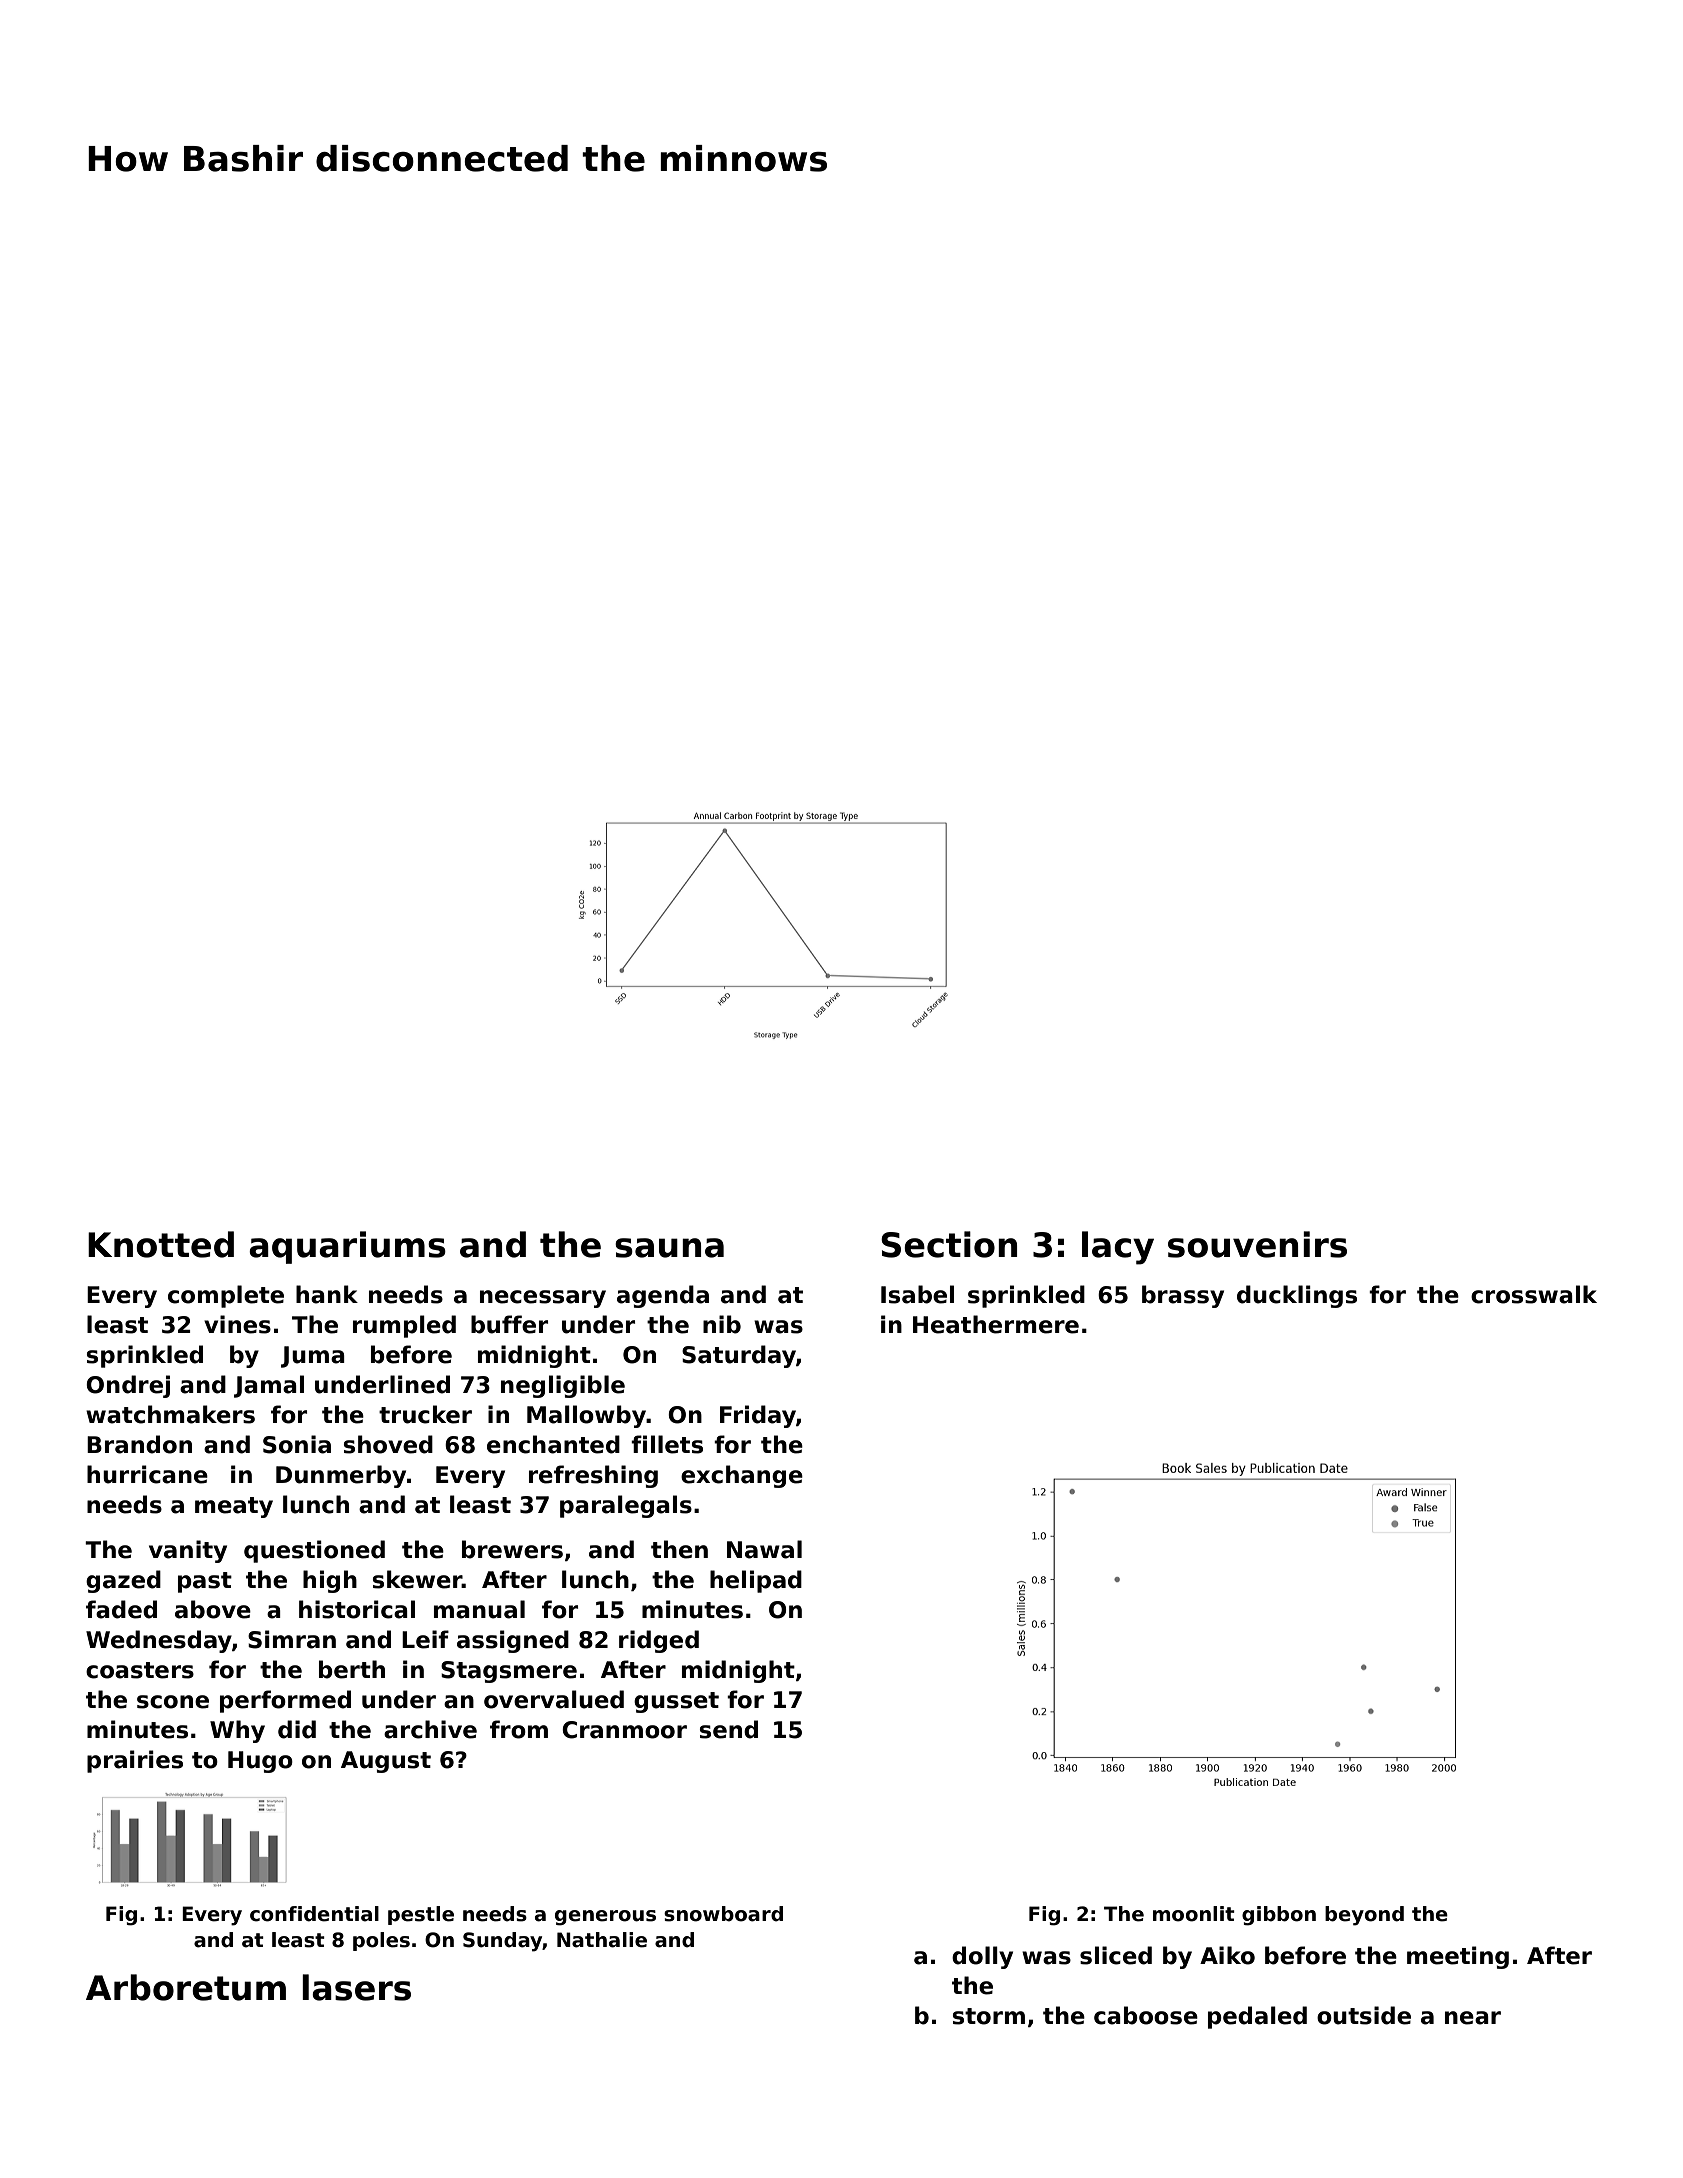  Describe the element at coordinates (260, 1762) in the image. I see `Hugo` at that location.
